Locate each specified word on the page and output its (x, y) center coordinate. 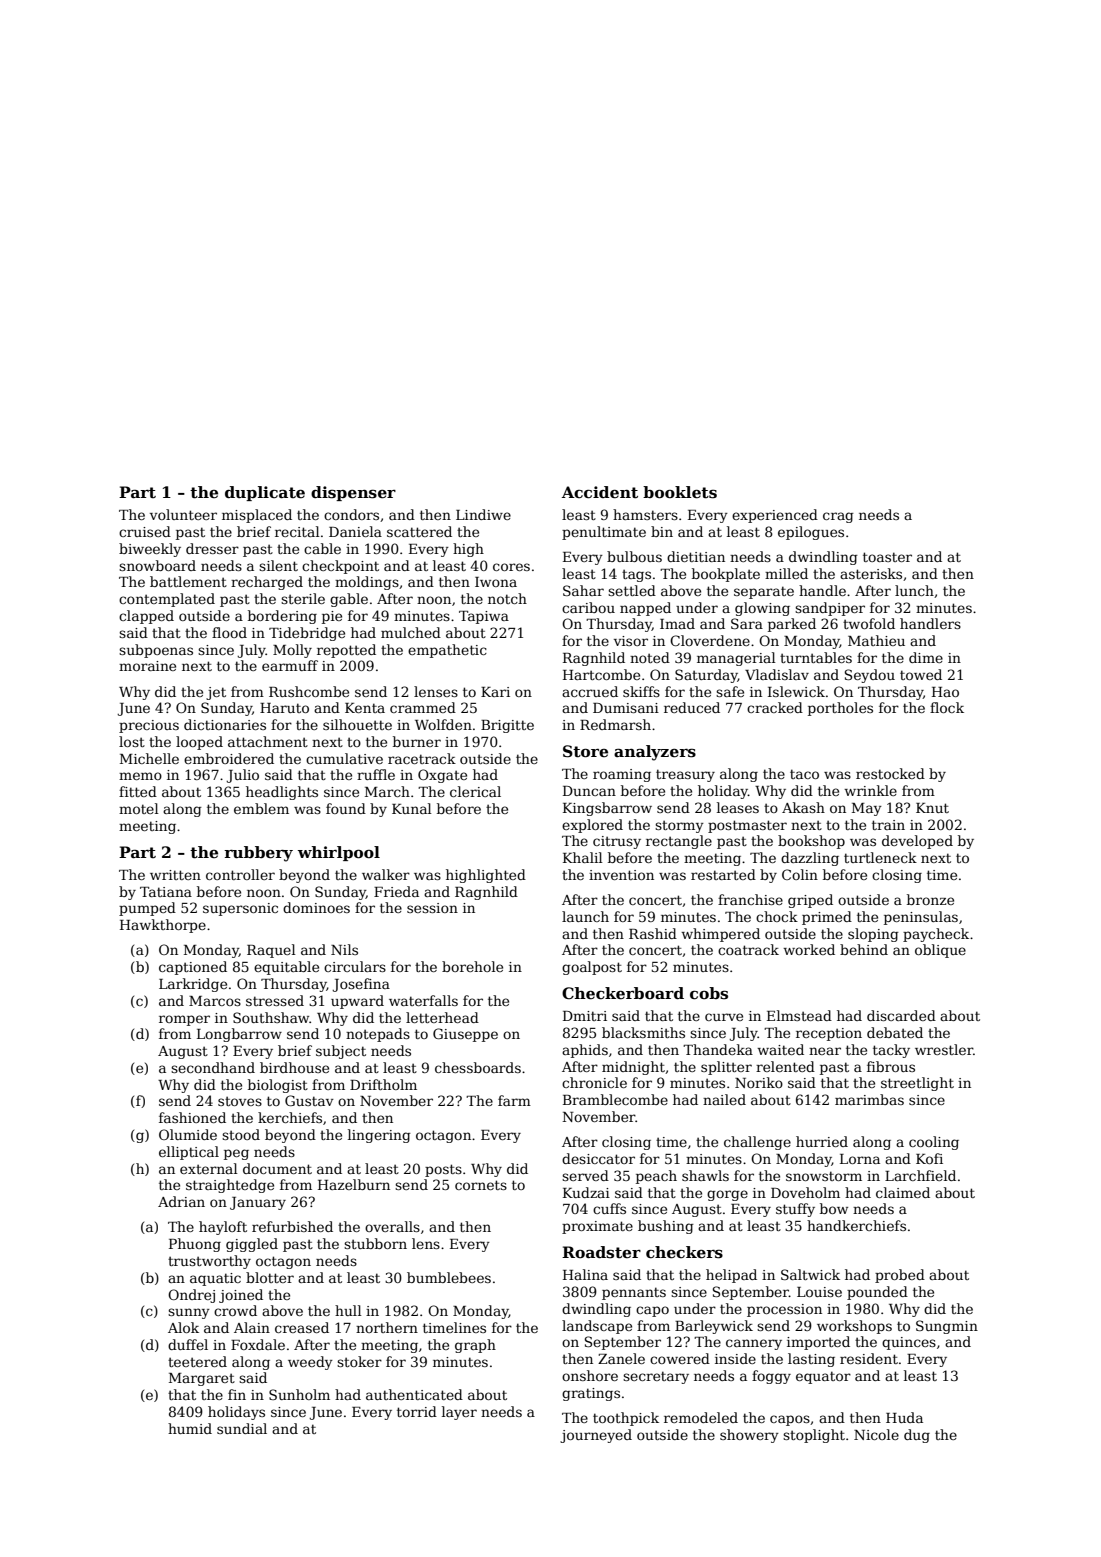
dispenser (353, 493)
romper (184, 1020)
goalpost (592, 968)
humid (190, 1428)
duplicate (265, 493)
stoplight (814, 1436)
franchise (750, 899)
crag (838, 517)
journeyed (596, 1436)
